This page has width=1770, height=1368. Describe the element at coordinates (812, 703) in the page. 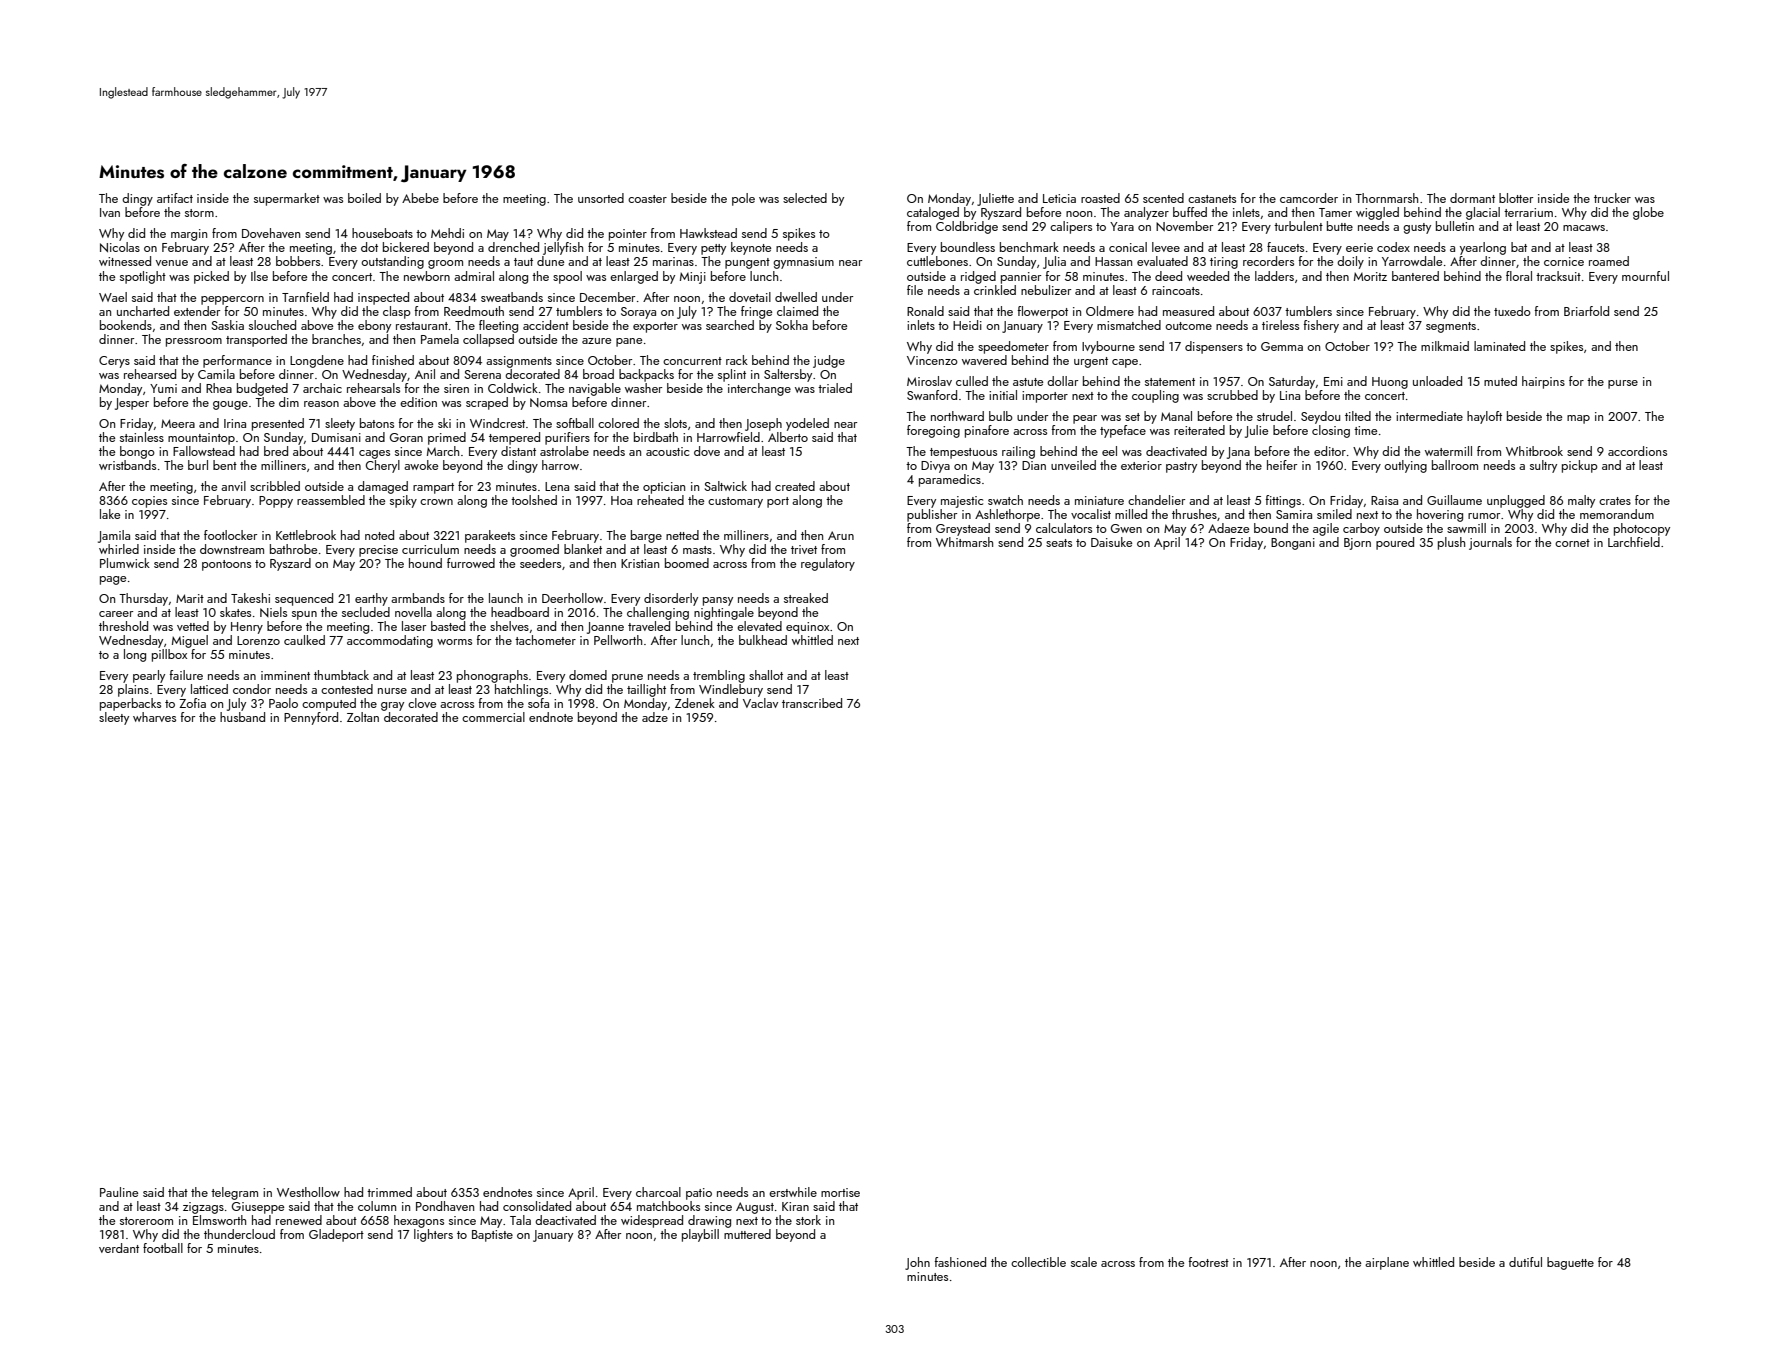

I see `transcribed` at that location.
